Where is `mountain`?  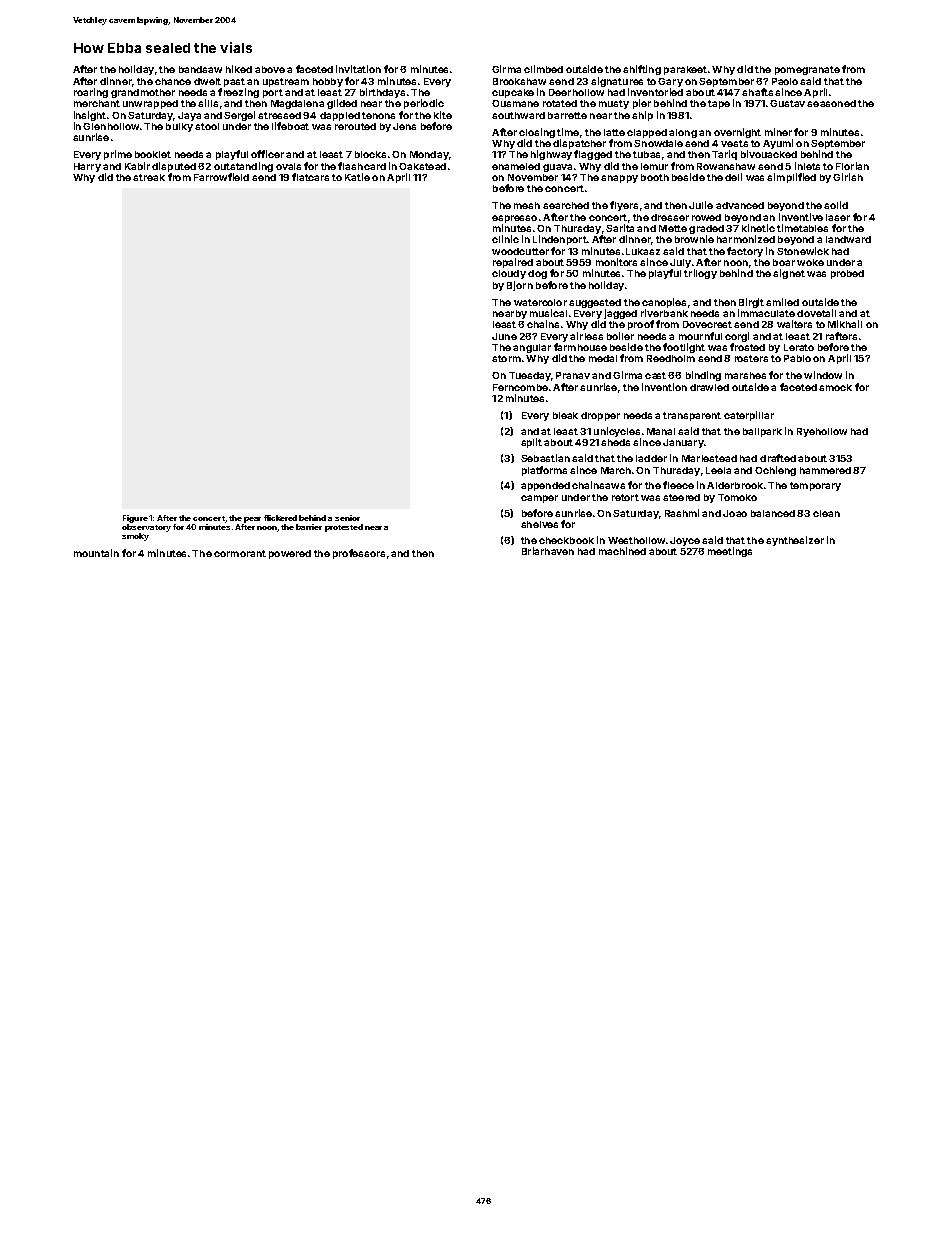 mountain is located at coordinates (96, 553).
